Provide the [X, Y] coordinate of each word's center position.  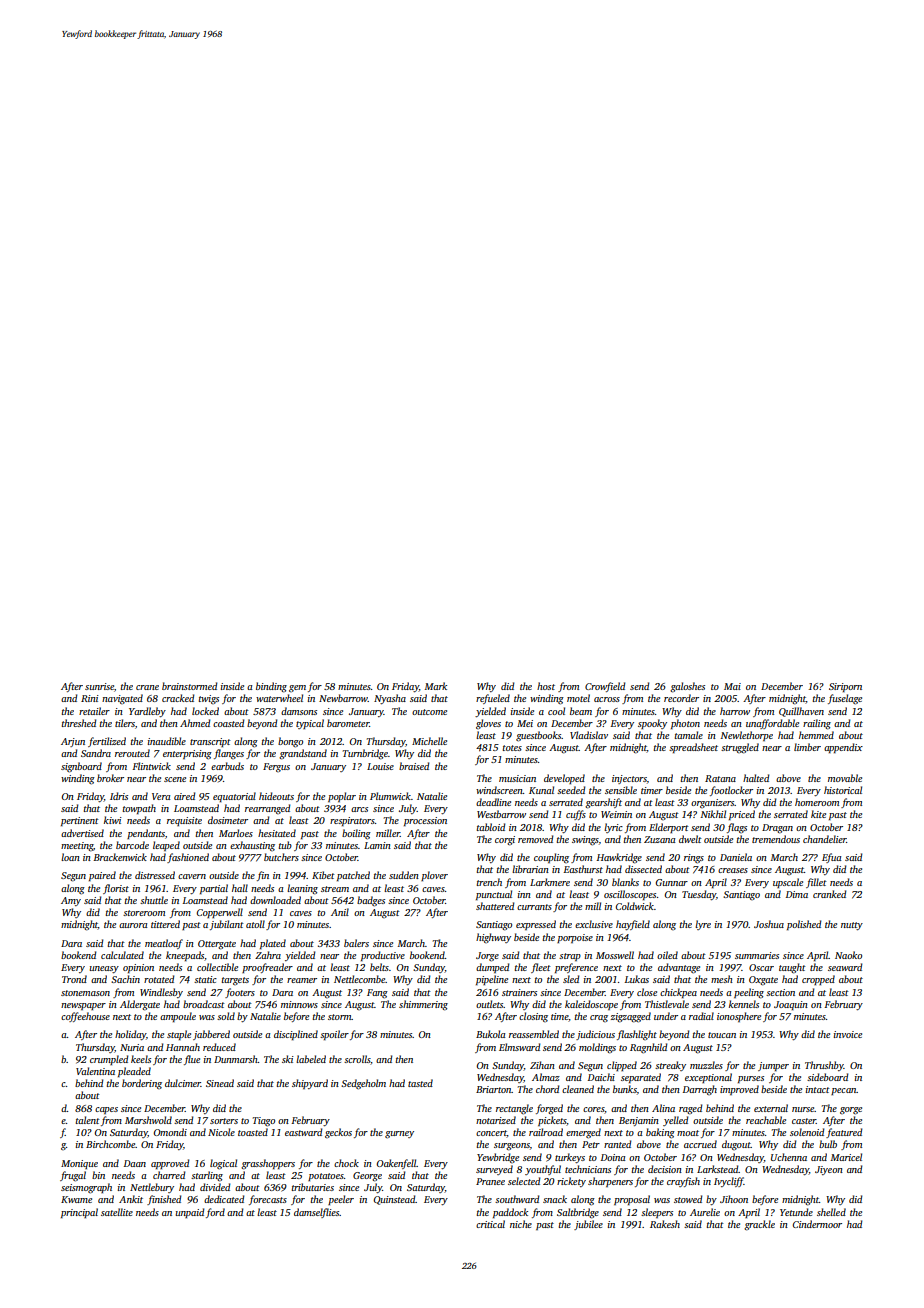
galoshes [687, 687]
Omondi [170, 1132]
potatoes [326, 1177]
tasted [420, 1083]
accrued [700, 1144]
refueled [493, 699]
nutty [852, 926]
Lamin [377, 845]
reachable [766, 1120]
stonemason [85, 993]
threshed [79, 723]
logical [223, 1164]
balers [356, 943]
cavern [192, 876]
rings [694, 859]
